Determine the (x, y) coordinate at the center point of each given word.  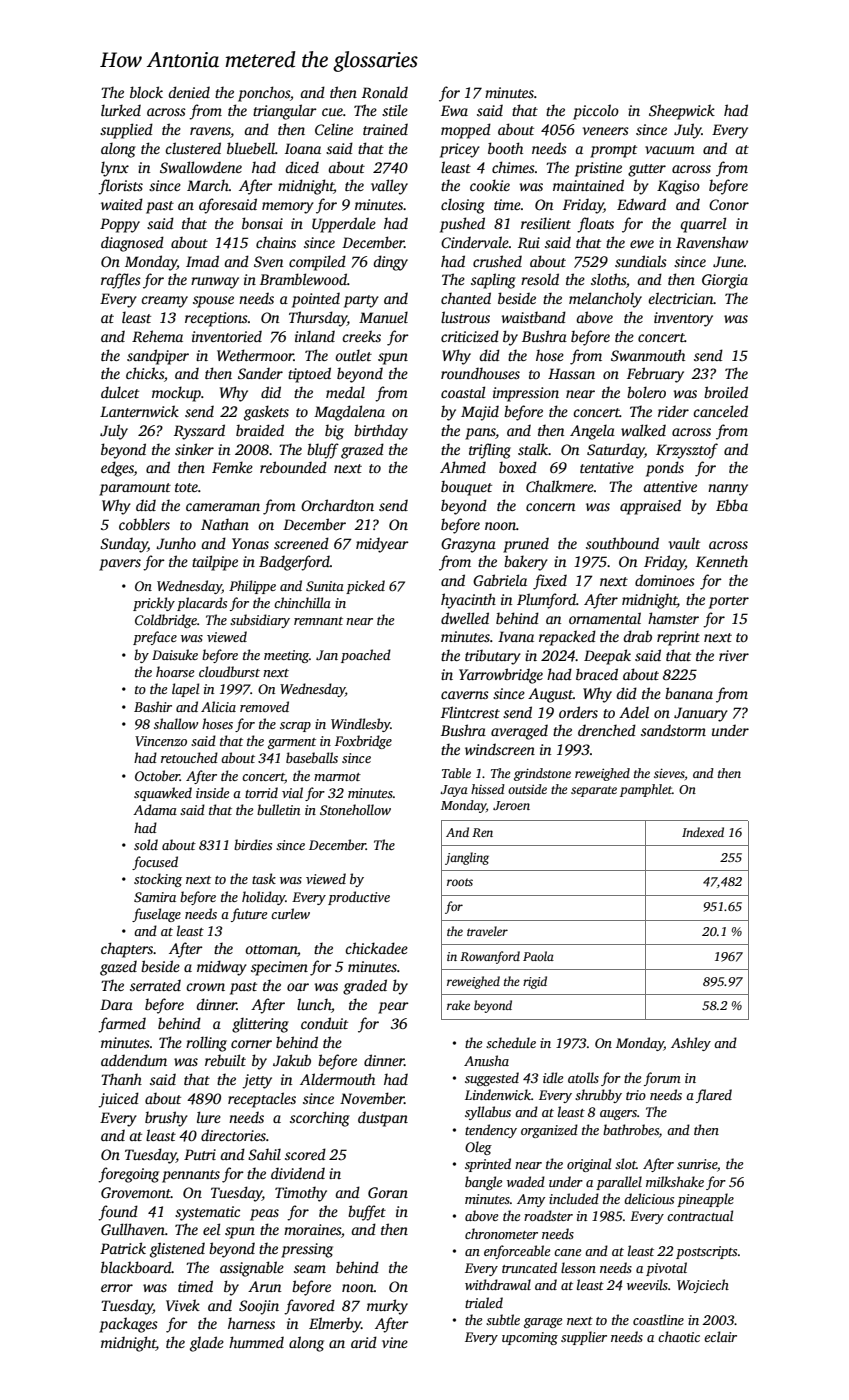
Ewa (454, 110)
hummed (256, 1342)
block (146, 92)
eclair (720, 1336)
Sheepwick (682, 112)
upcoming (530, 1338)
